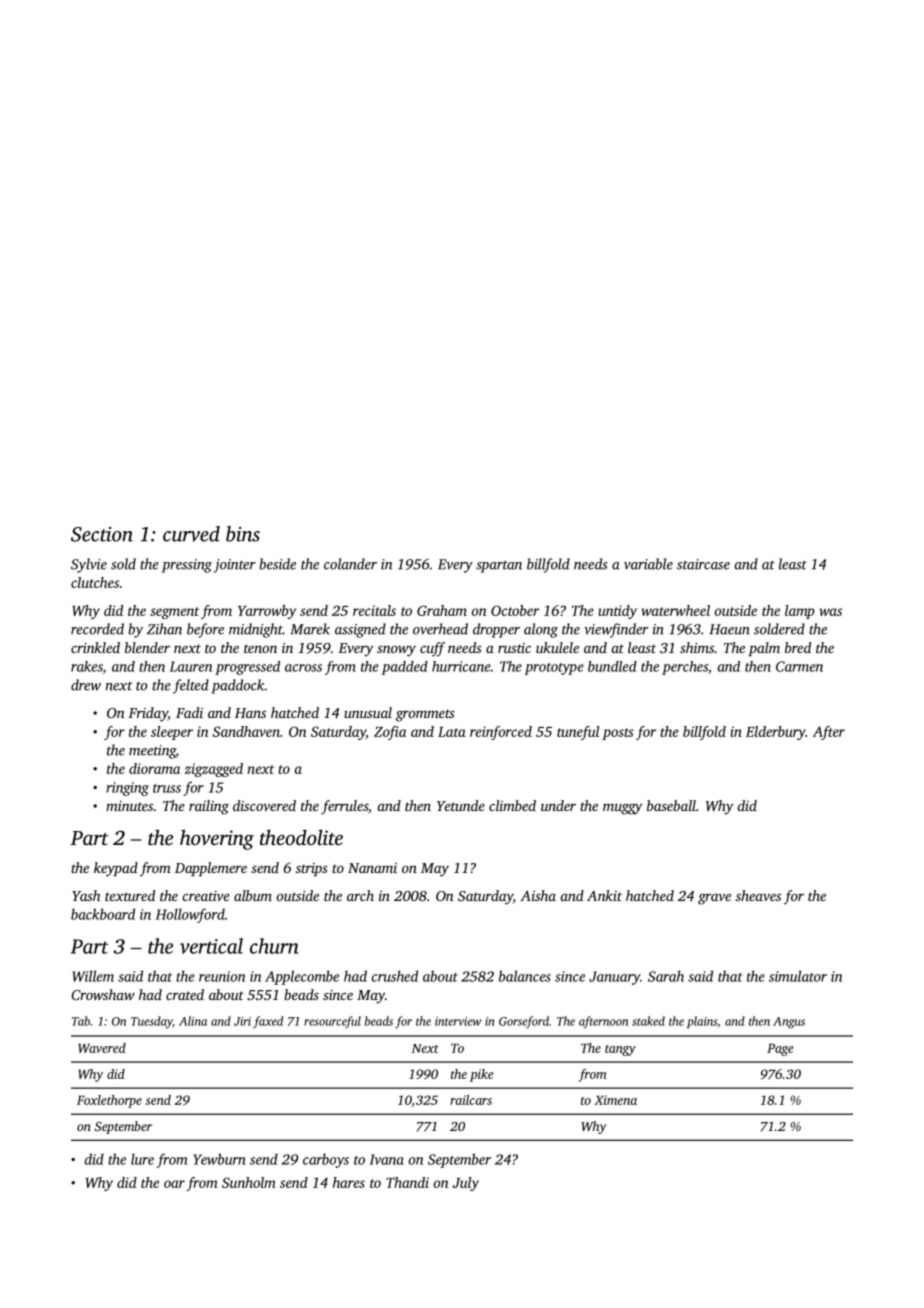 The width and height of the document is (924, 1308). Describe the element at coordinates (102, 534) in the document. I see `Section` at that location.
